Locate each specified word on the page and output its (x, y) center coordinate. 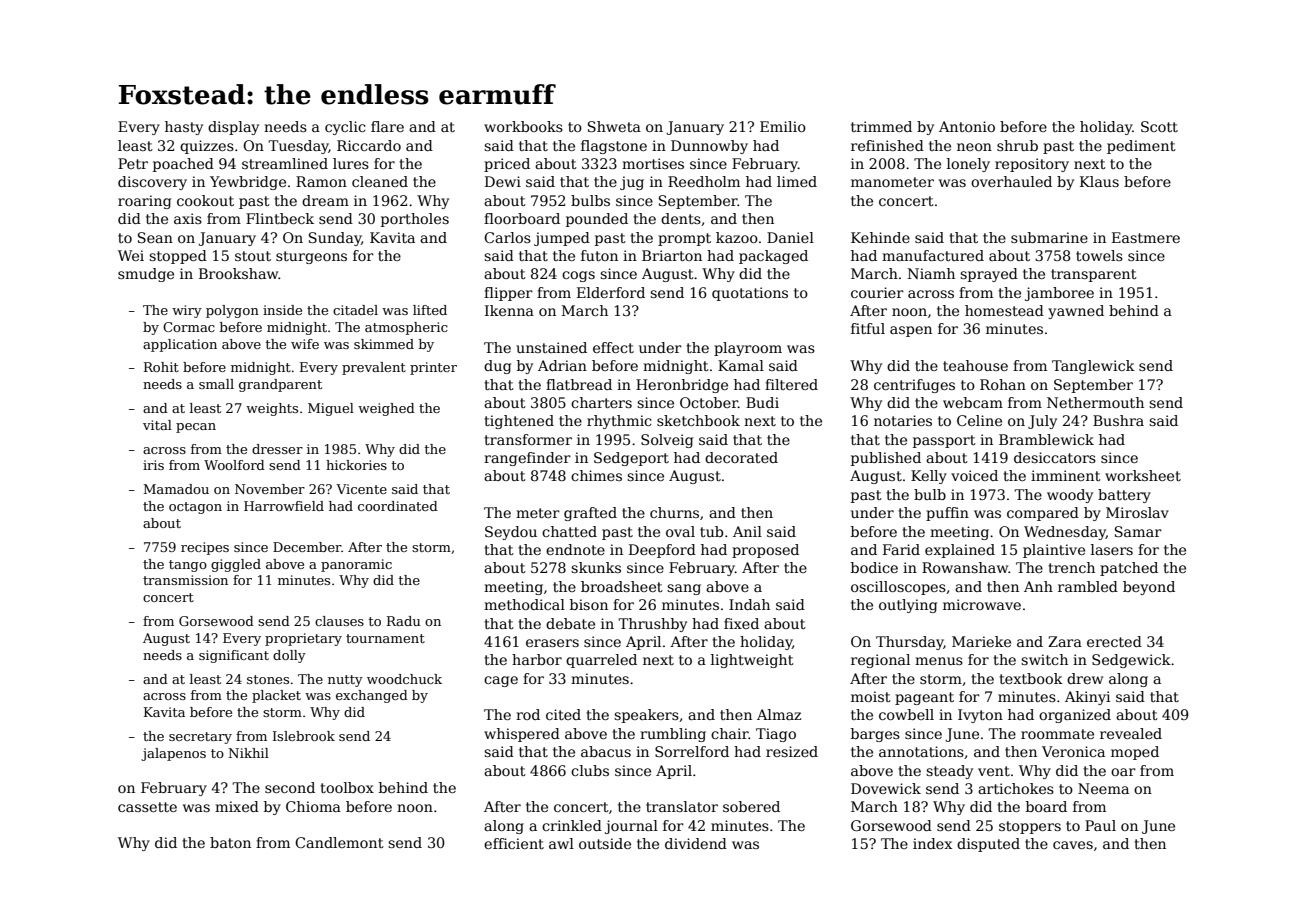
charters (601, 402)
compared (1043, 514)
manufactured (933, 255)
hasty (184, 128)
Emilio (783, 126)
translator (682, 806)
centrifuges (914, 386)
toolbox (347, 787)
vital (157, 425)
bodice (874, 567)
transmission (185, 580)
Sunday (335, 239)
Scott (1159, 126)
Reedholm (704, 181)
